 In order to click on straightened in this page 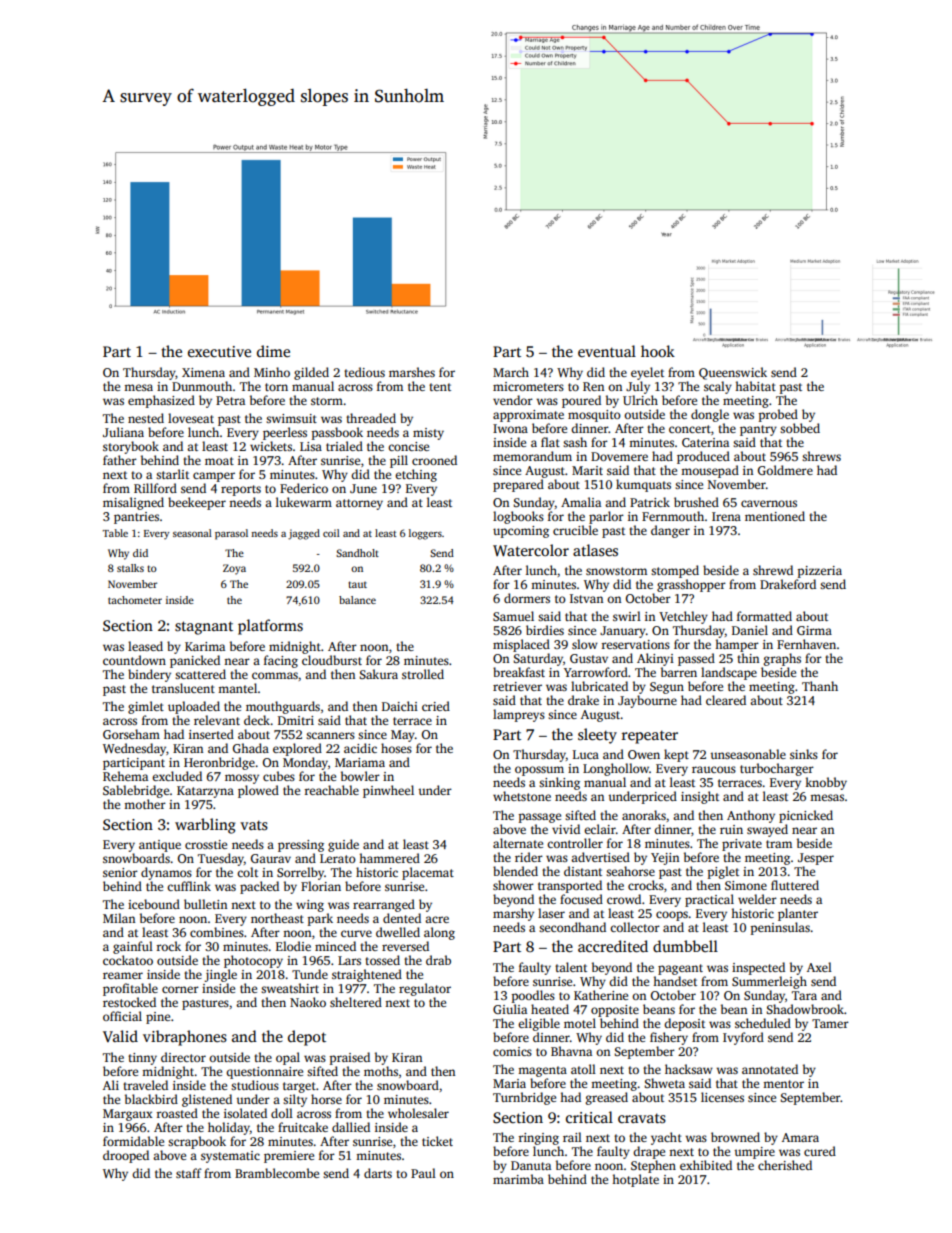, I will do `click(367, 975)`.
